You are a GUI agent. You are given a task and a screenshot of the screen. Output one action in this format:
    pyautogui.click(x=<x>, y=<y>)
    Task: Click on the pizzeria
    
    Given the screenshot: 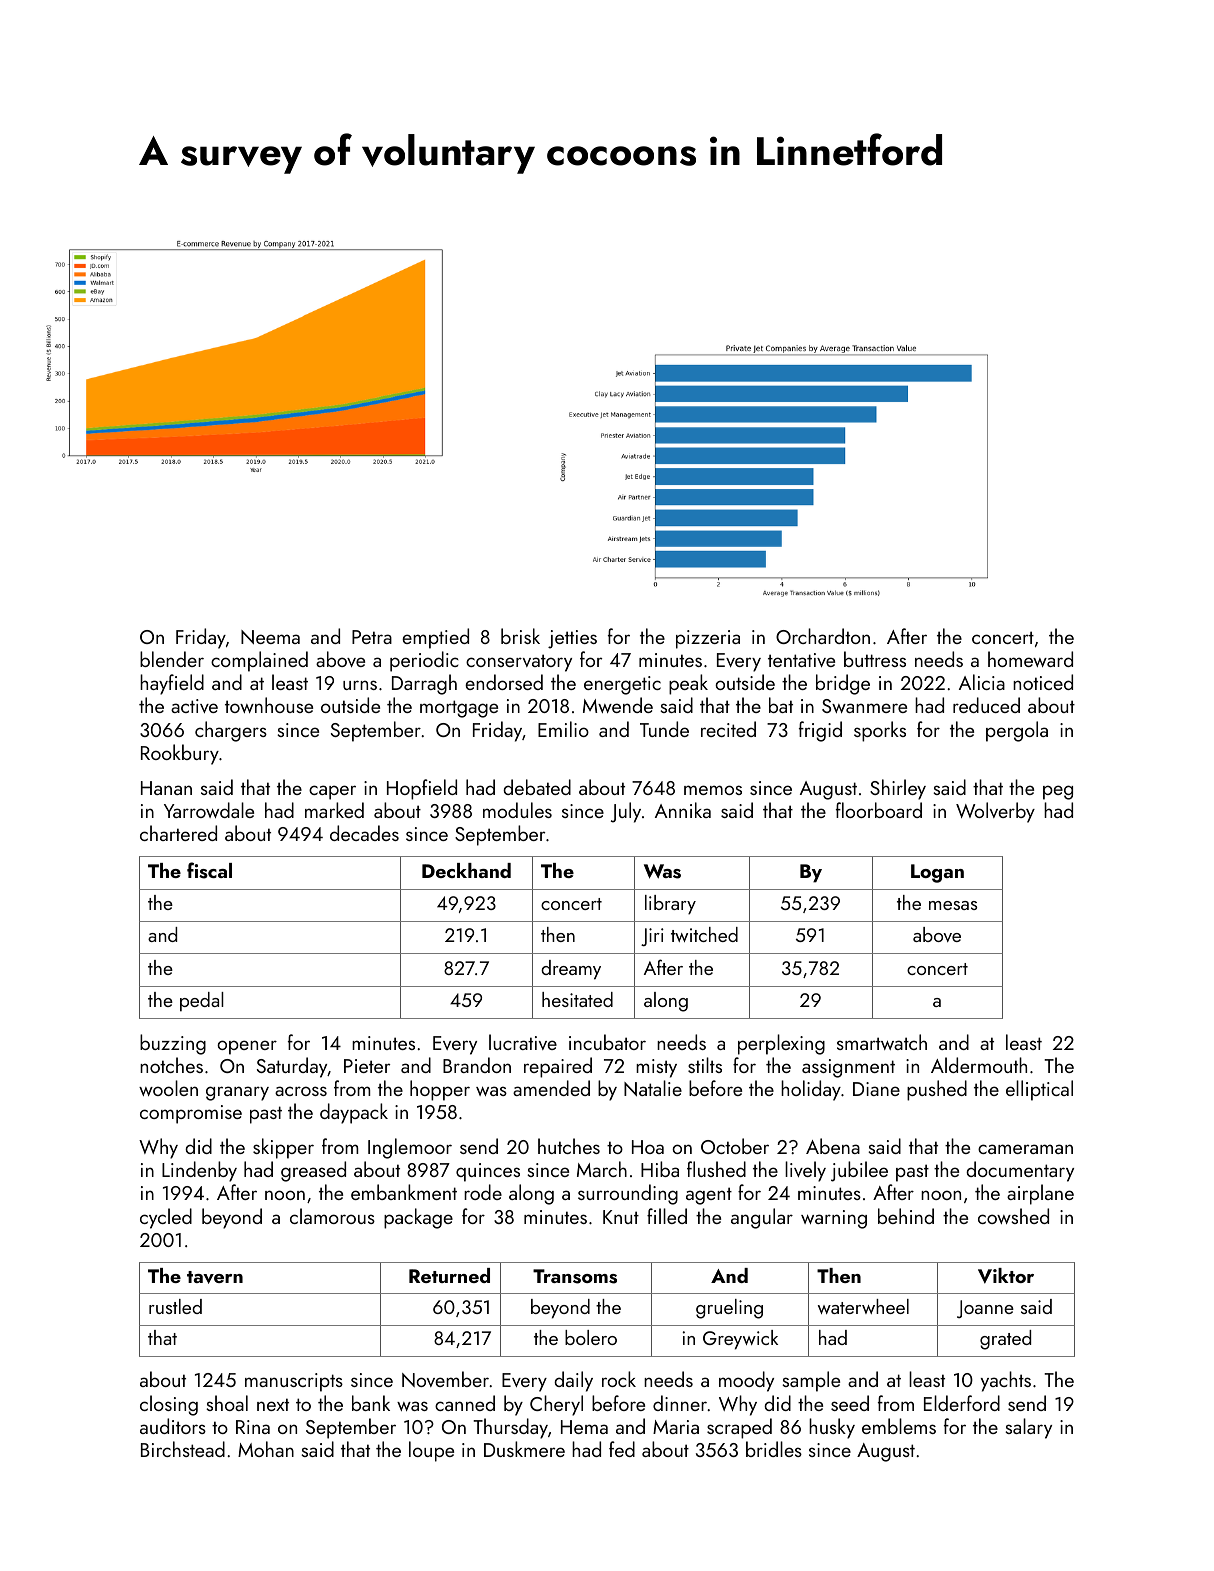 What is the action you would take?
    pyautogui.click(x=708, y=639)
